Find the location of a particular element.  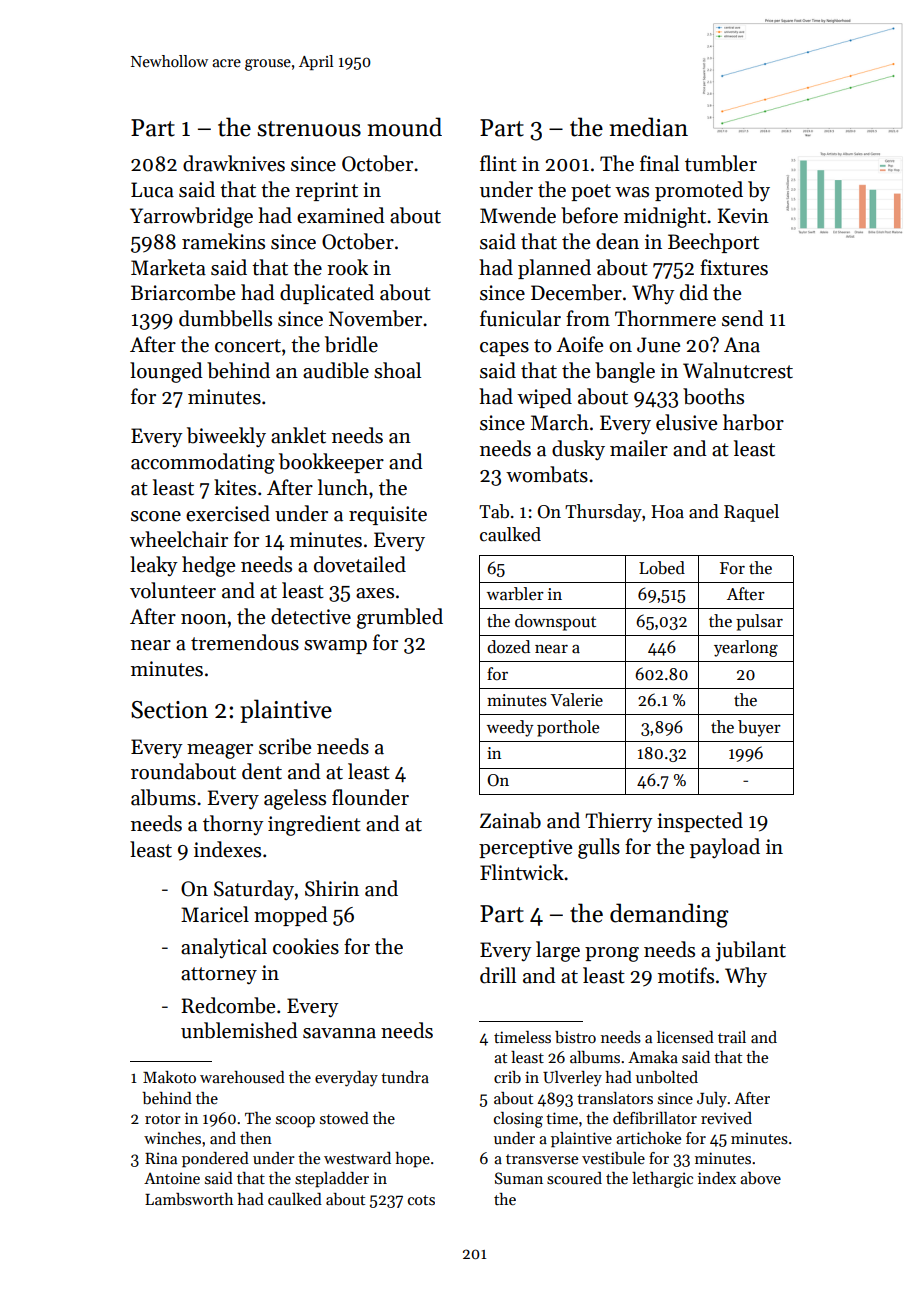

drawknives is located at coordinates (234, 163).
